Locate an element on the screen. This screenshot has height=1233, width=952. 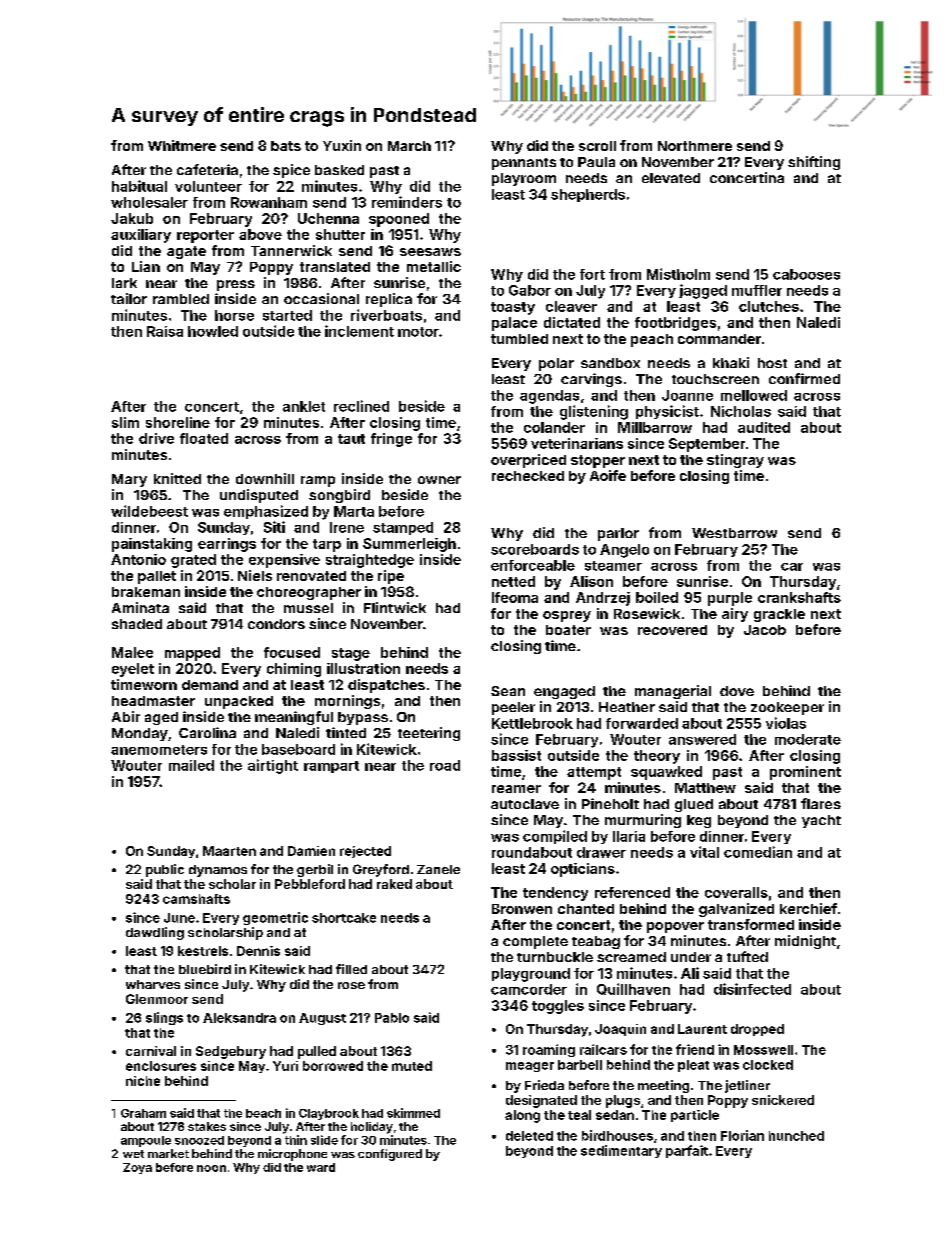
reclined is located at coordinates (361, 406).
